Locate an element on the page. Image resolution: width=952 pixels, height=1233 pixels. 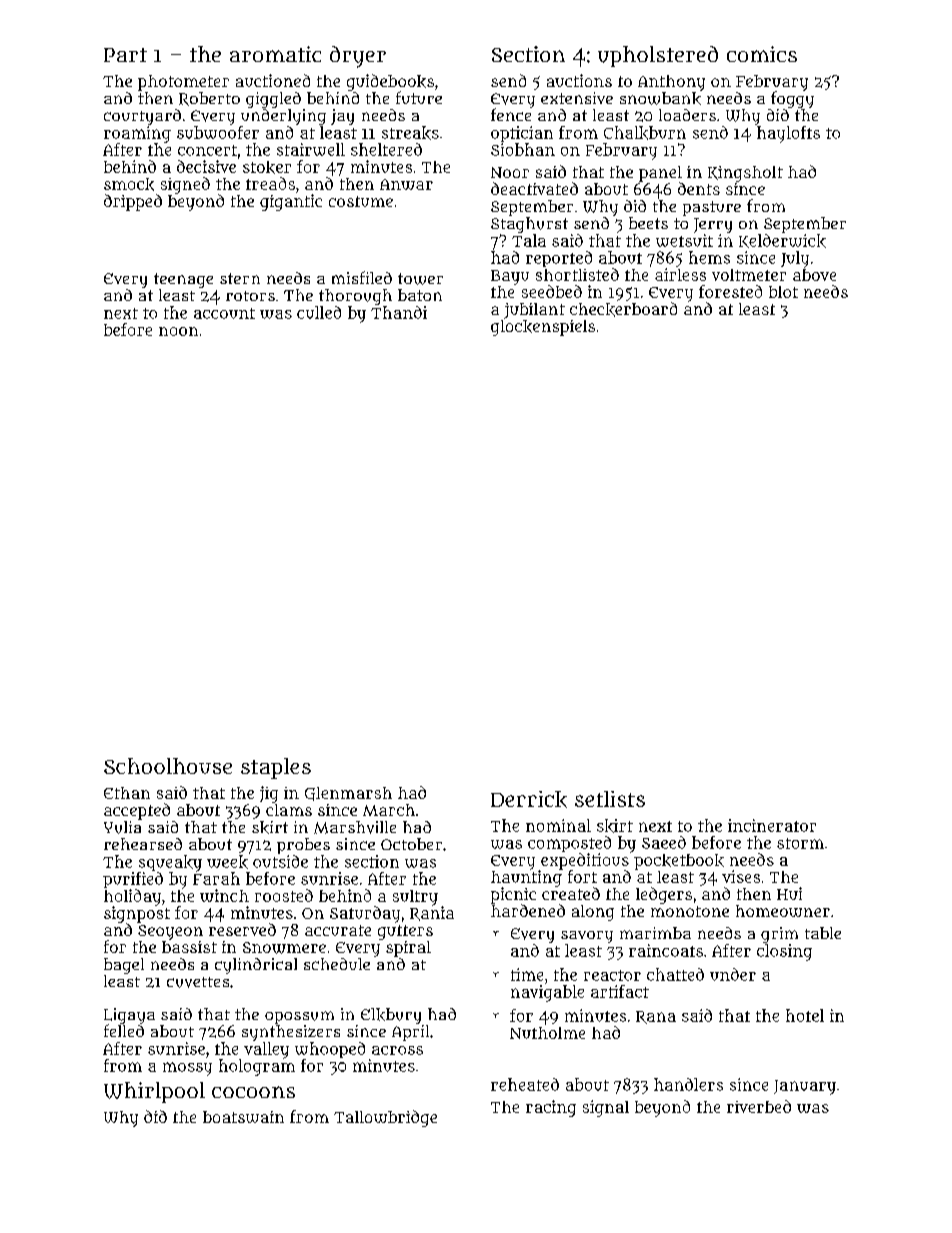
Thandi is located at coordinates (399, 312).
